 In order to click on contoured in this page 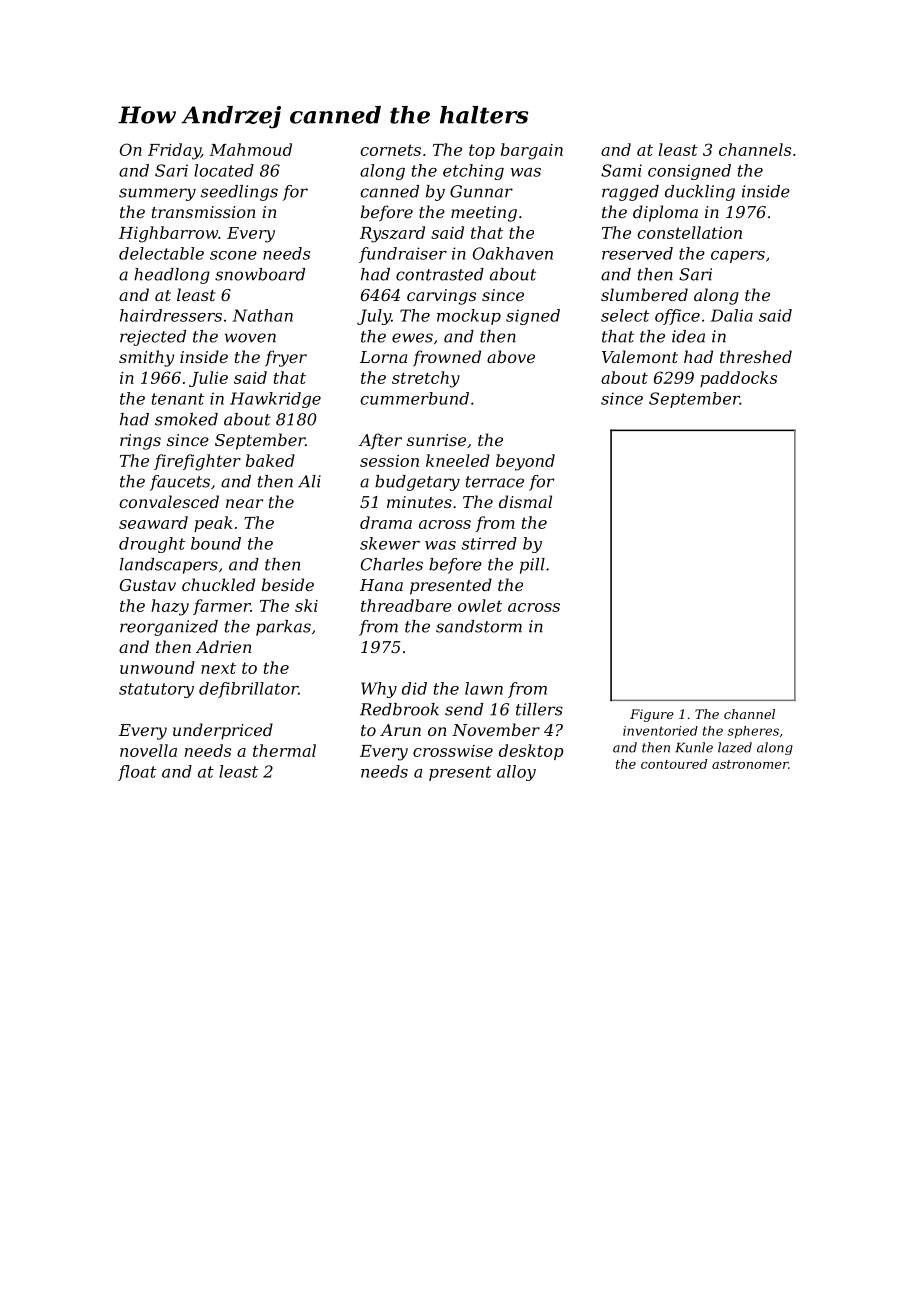, I will do `click(674, 764)`.
